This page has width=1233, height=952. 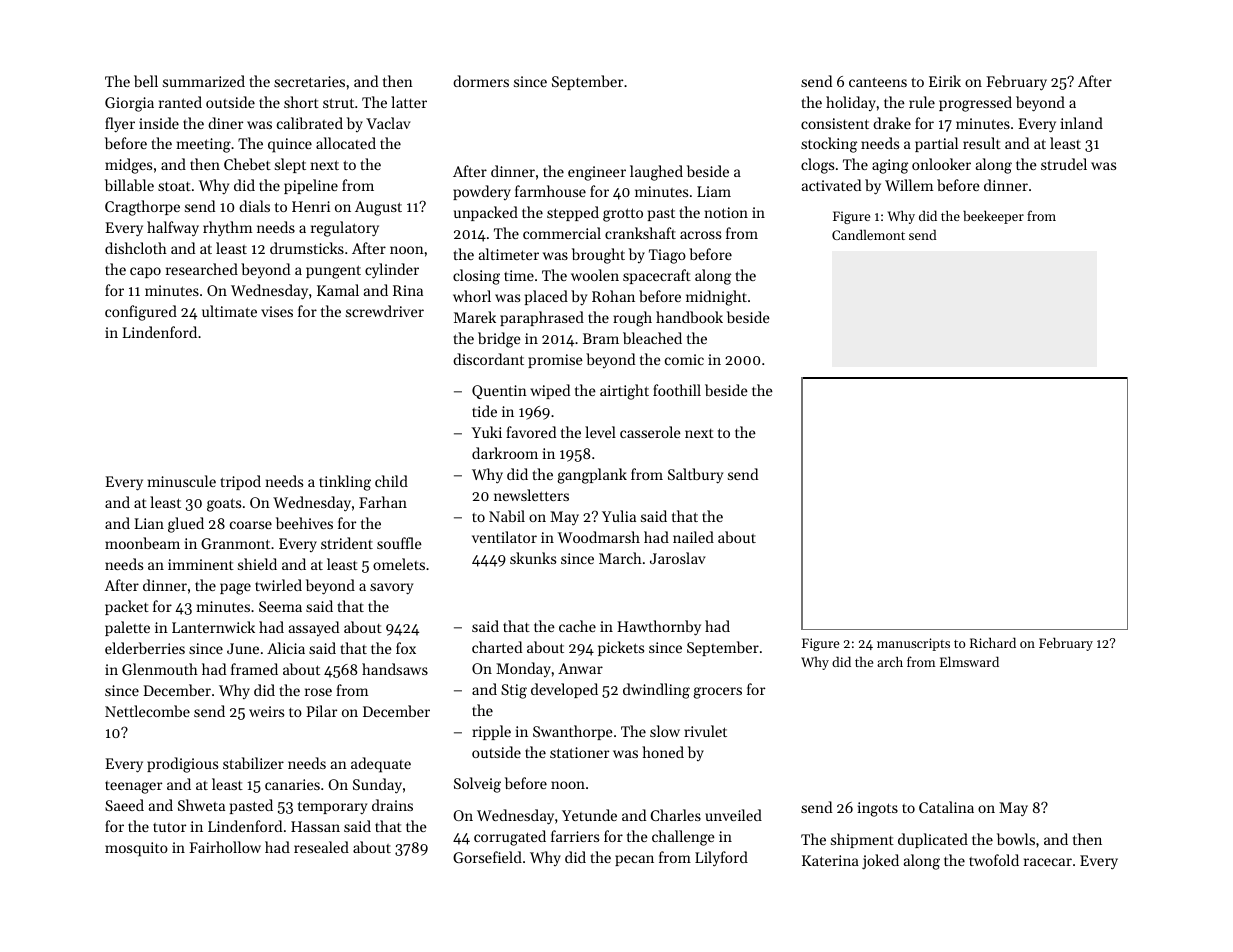 I want to click on comic, so click(x=684, y=359).
